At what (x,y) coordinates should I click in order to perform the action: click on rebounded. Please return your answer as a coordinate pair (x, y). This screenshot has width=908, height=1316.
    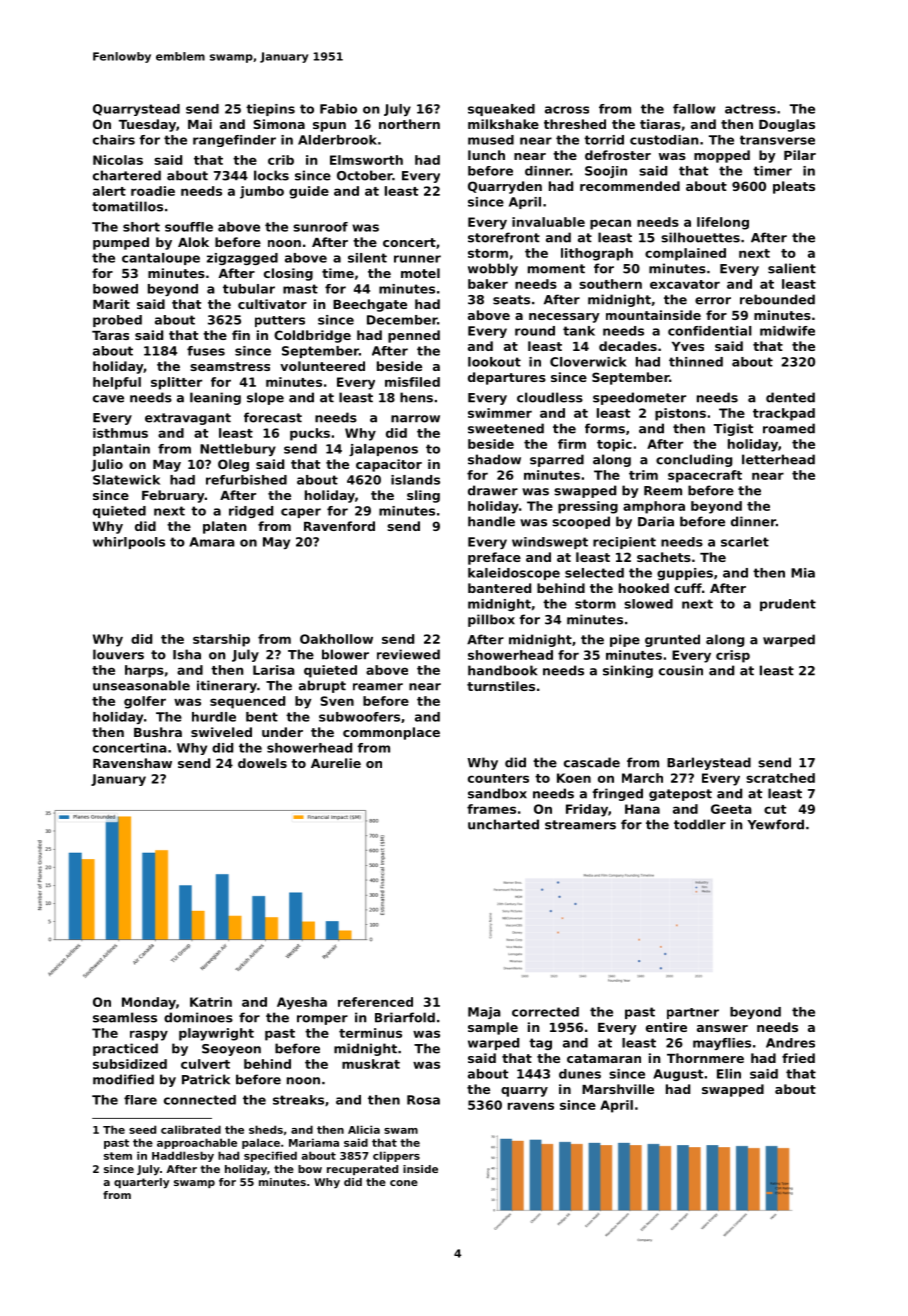
    Looking at the image, I should click on (777, 299).
